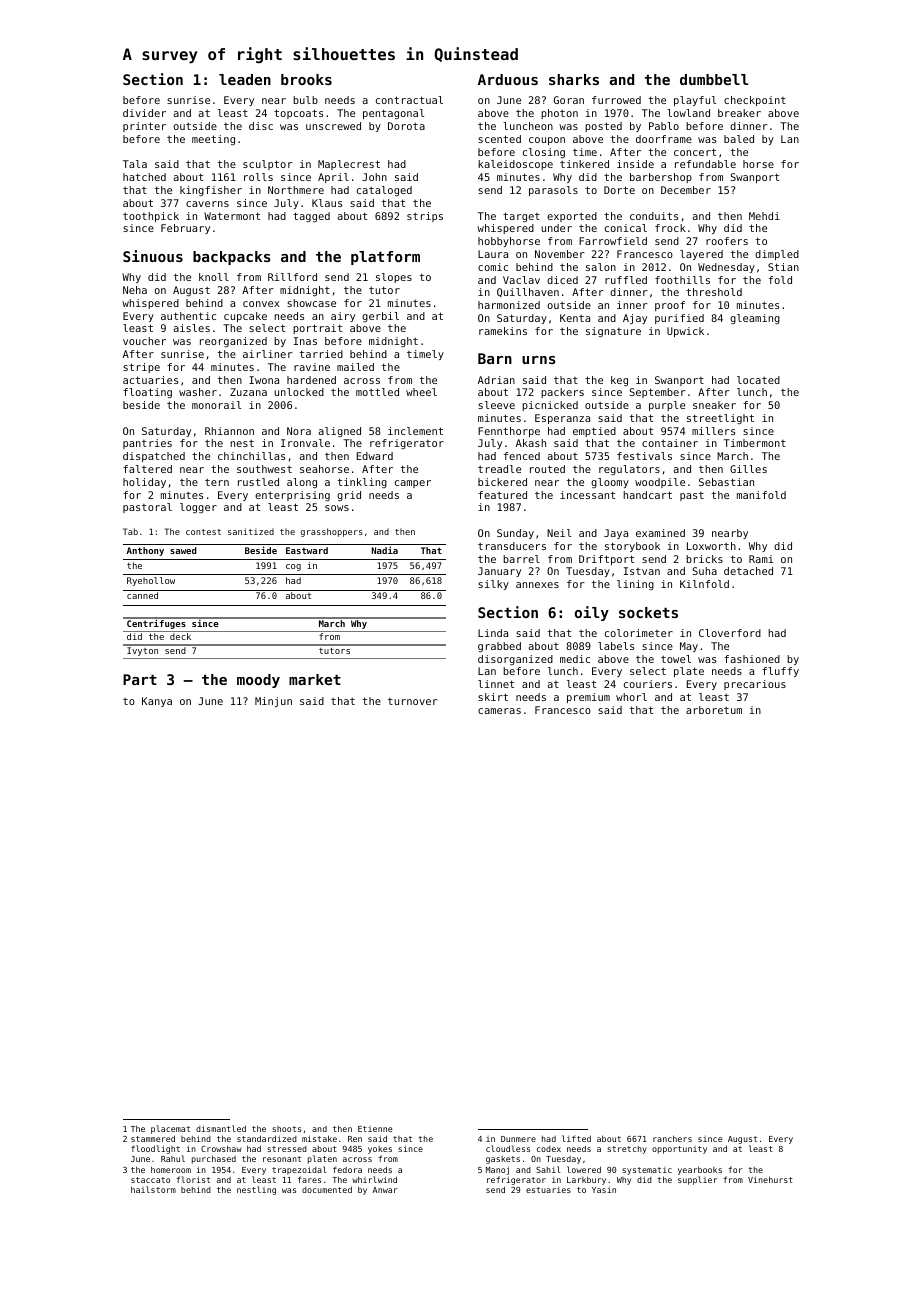 The image size is (924, 1308). What do you see at coordinates (140, 679) in the page?
I see `Part` at bounding box center [140, 679].
